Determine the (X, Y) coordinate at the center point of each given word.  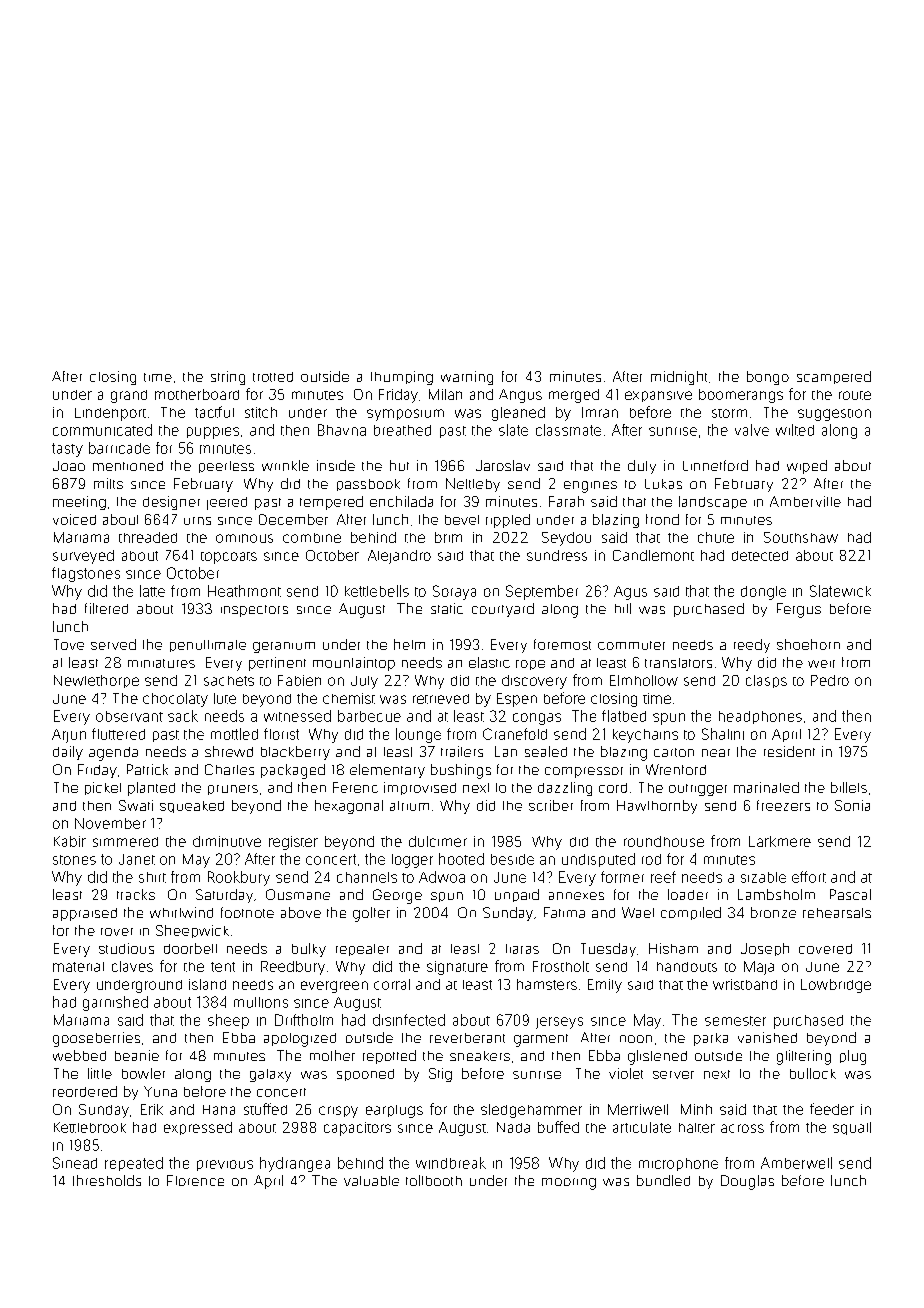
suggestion (834, 415)
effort (809, 877)
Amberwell (796, 1163)
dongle (763, 593)
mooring (569, 1184)
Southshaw (801, 537)
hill (623, 608)
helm (409, 644)
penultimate (208, 646)
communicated (102, 430)
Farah (566, 501)
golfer (371, 914)
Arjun (69, 736)
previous (225, 1165)
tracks (136, 894)
